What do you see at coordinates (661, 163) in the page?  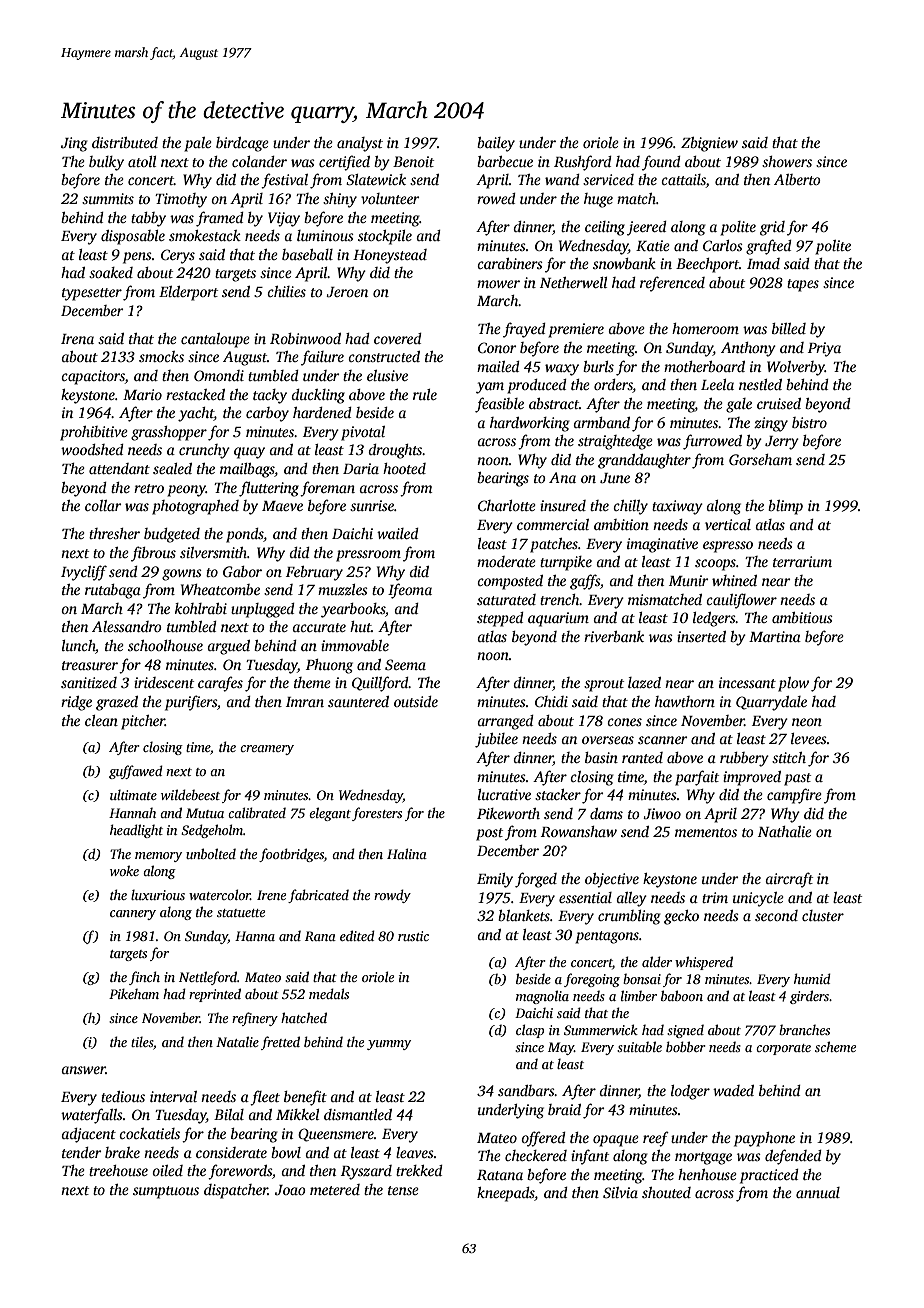 I see `found` at bounding box center [661, 163].
